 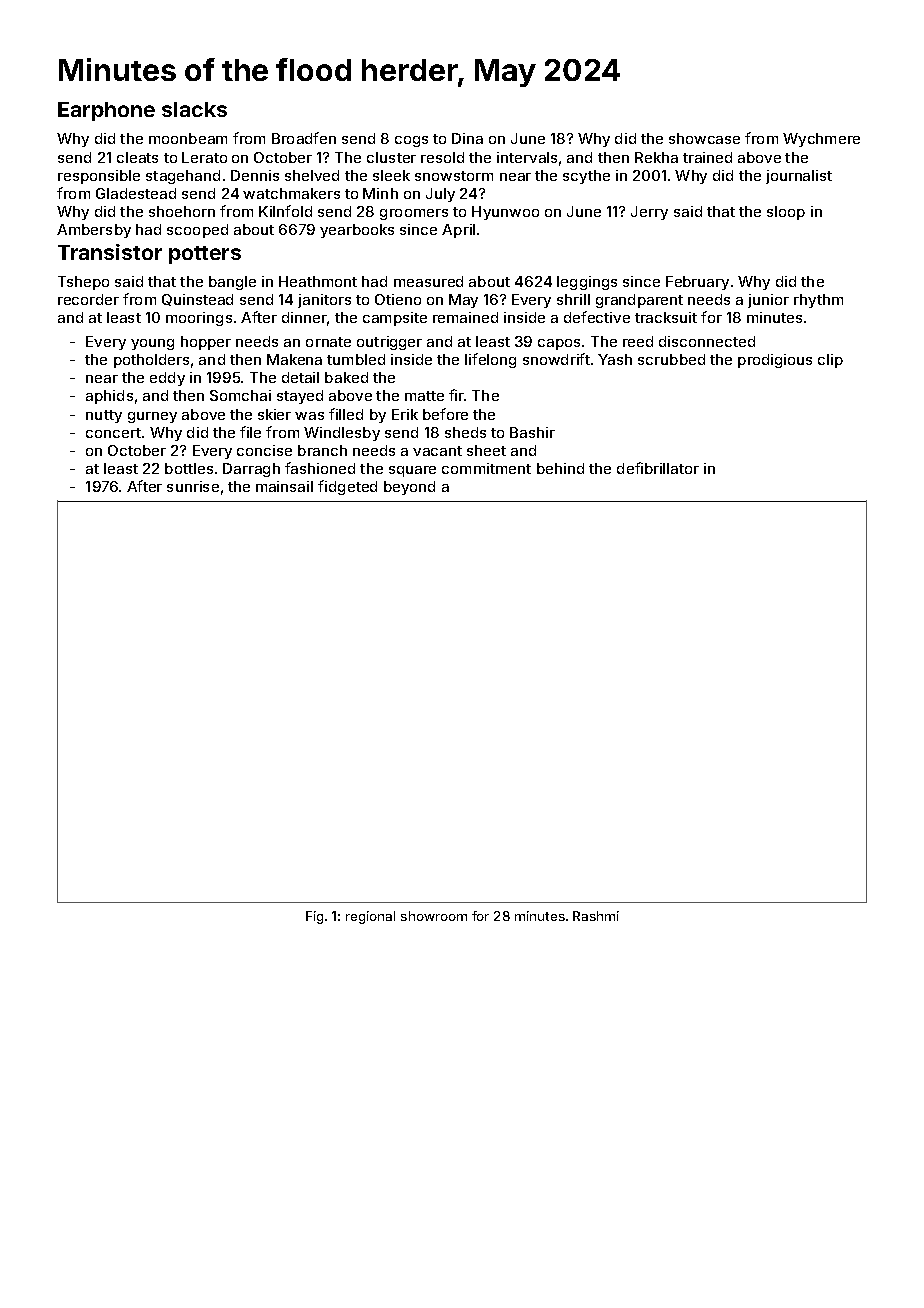 What do you see at coordinates (656, 157) in the page?
I see `Rekha` at bounding box center [656, 157].
